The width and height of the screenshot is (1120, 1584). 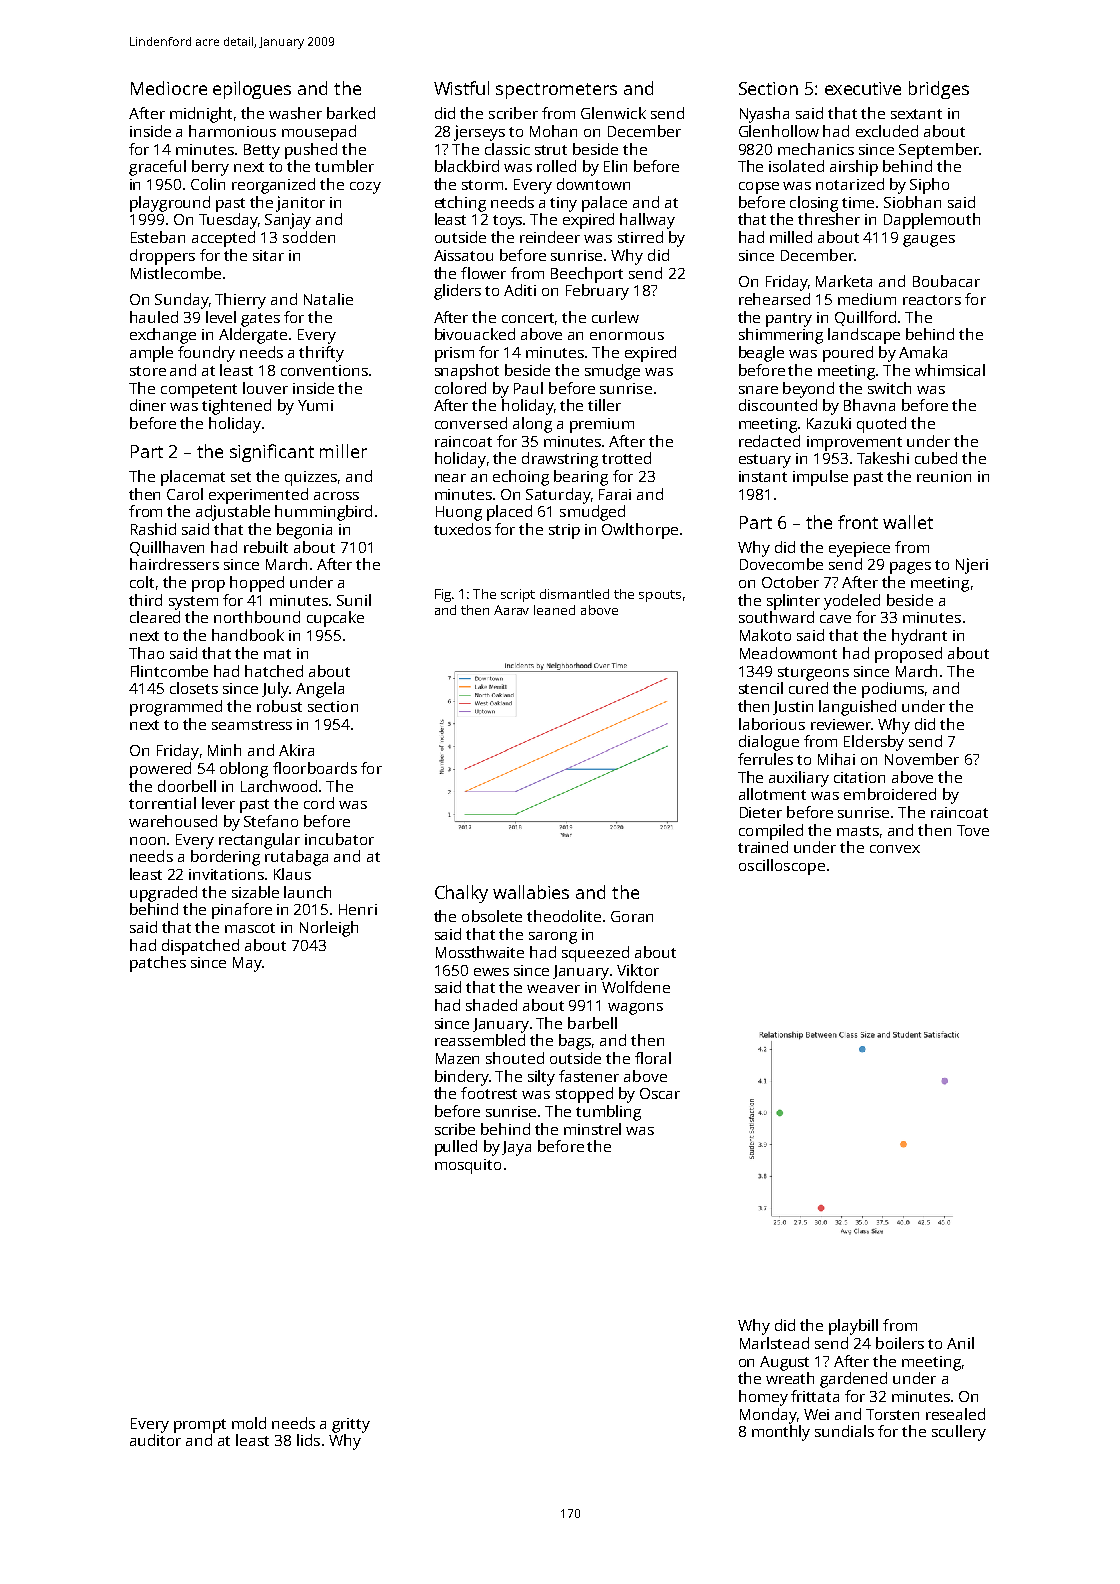 I want to click on Tove, so click(x=973, y=830).
